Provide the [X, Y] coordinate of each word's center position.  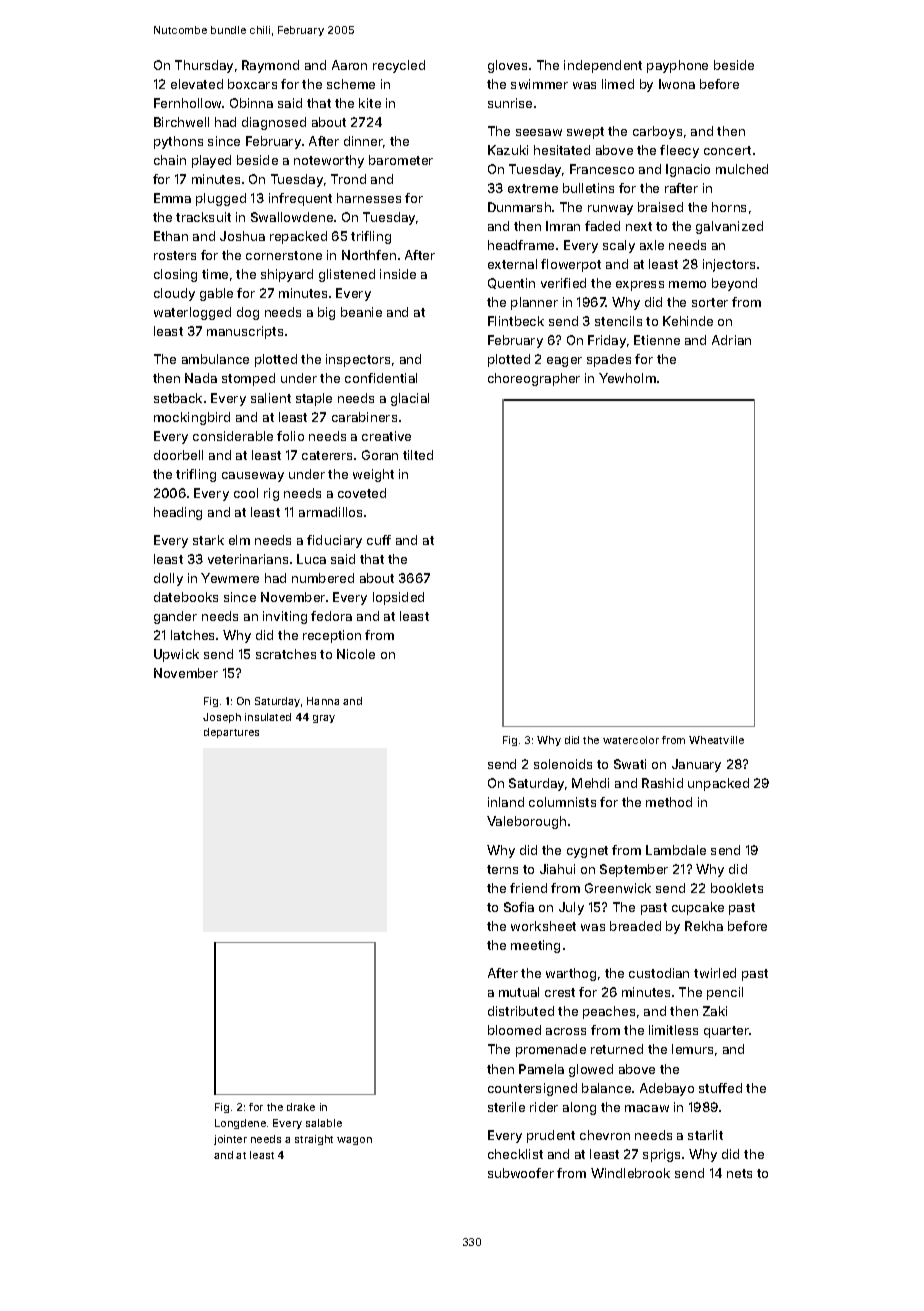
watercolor [631, 740]
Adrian [731, 340]
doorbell [178, 455]
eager [564, 362]
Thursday [204, 66]
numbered [323, 578]
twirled [715, 973]
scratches [286, 654]
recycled [399, 66]
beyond [734, 284]
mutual [519, 992]
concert [727, 150]
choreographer [534, 379]
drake [301, 1107]
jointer [230, 1140]
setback [178, 398]
